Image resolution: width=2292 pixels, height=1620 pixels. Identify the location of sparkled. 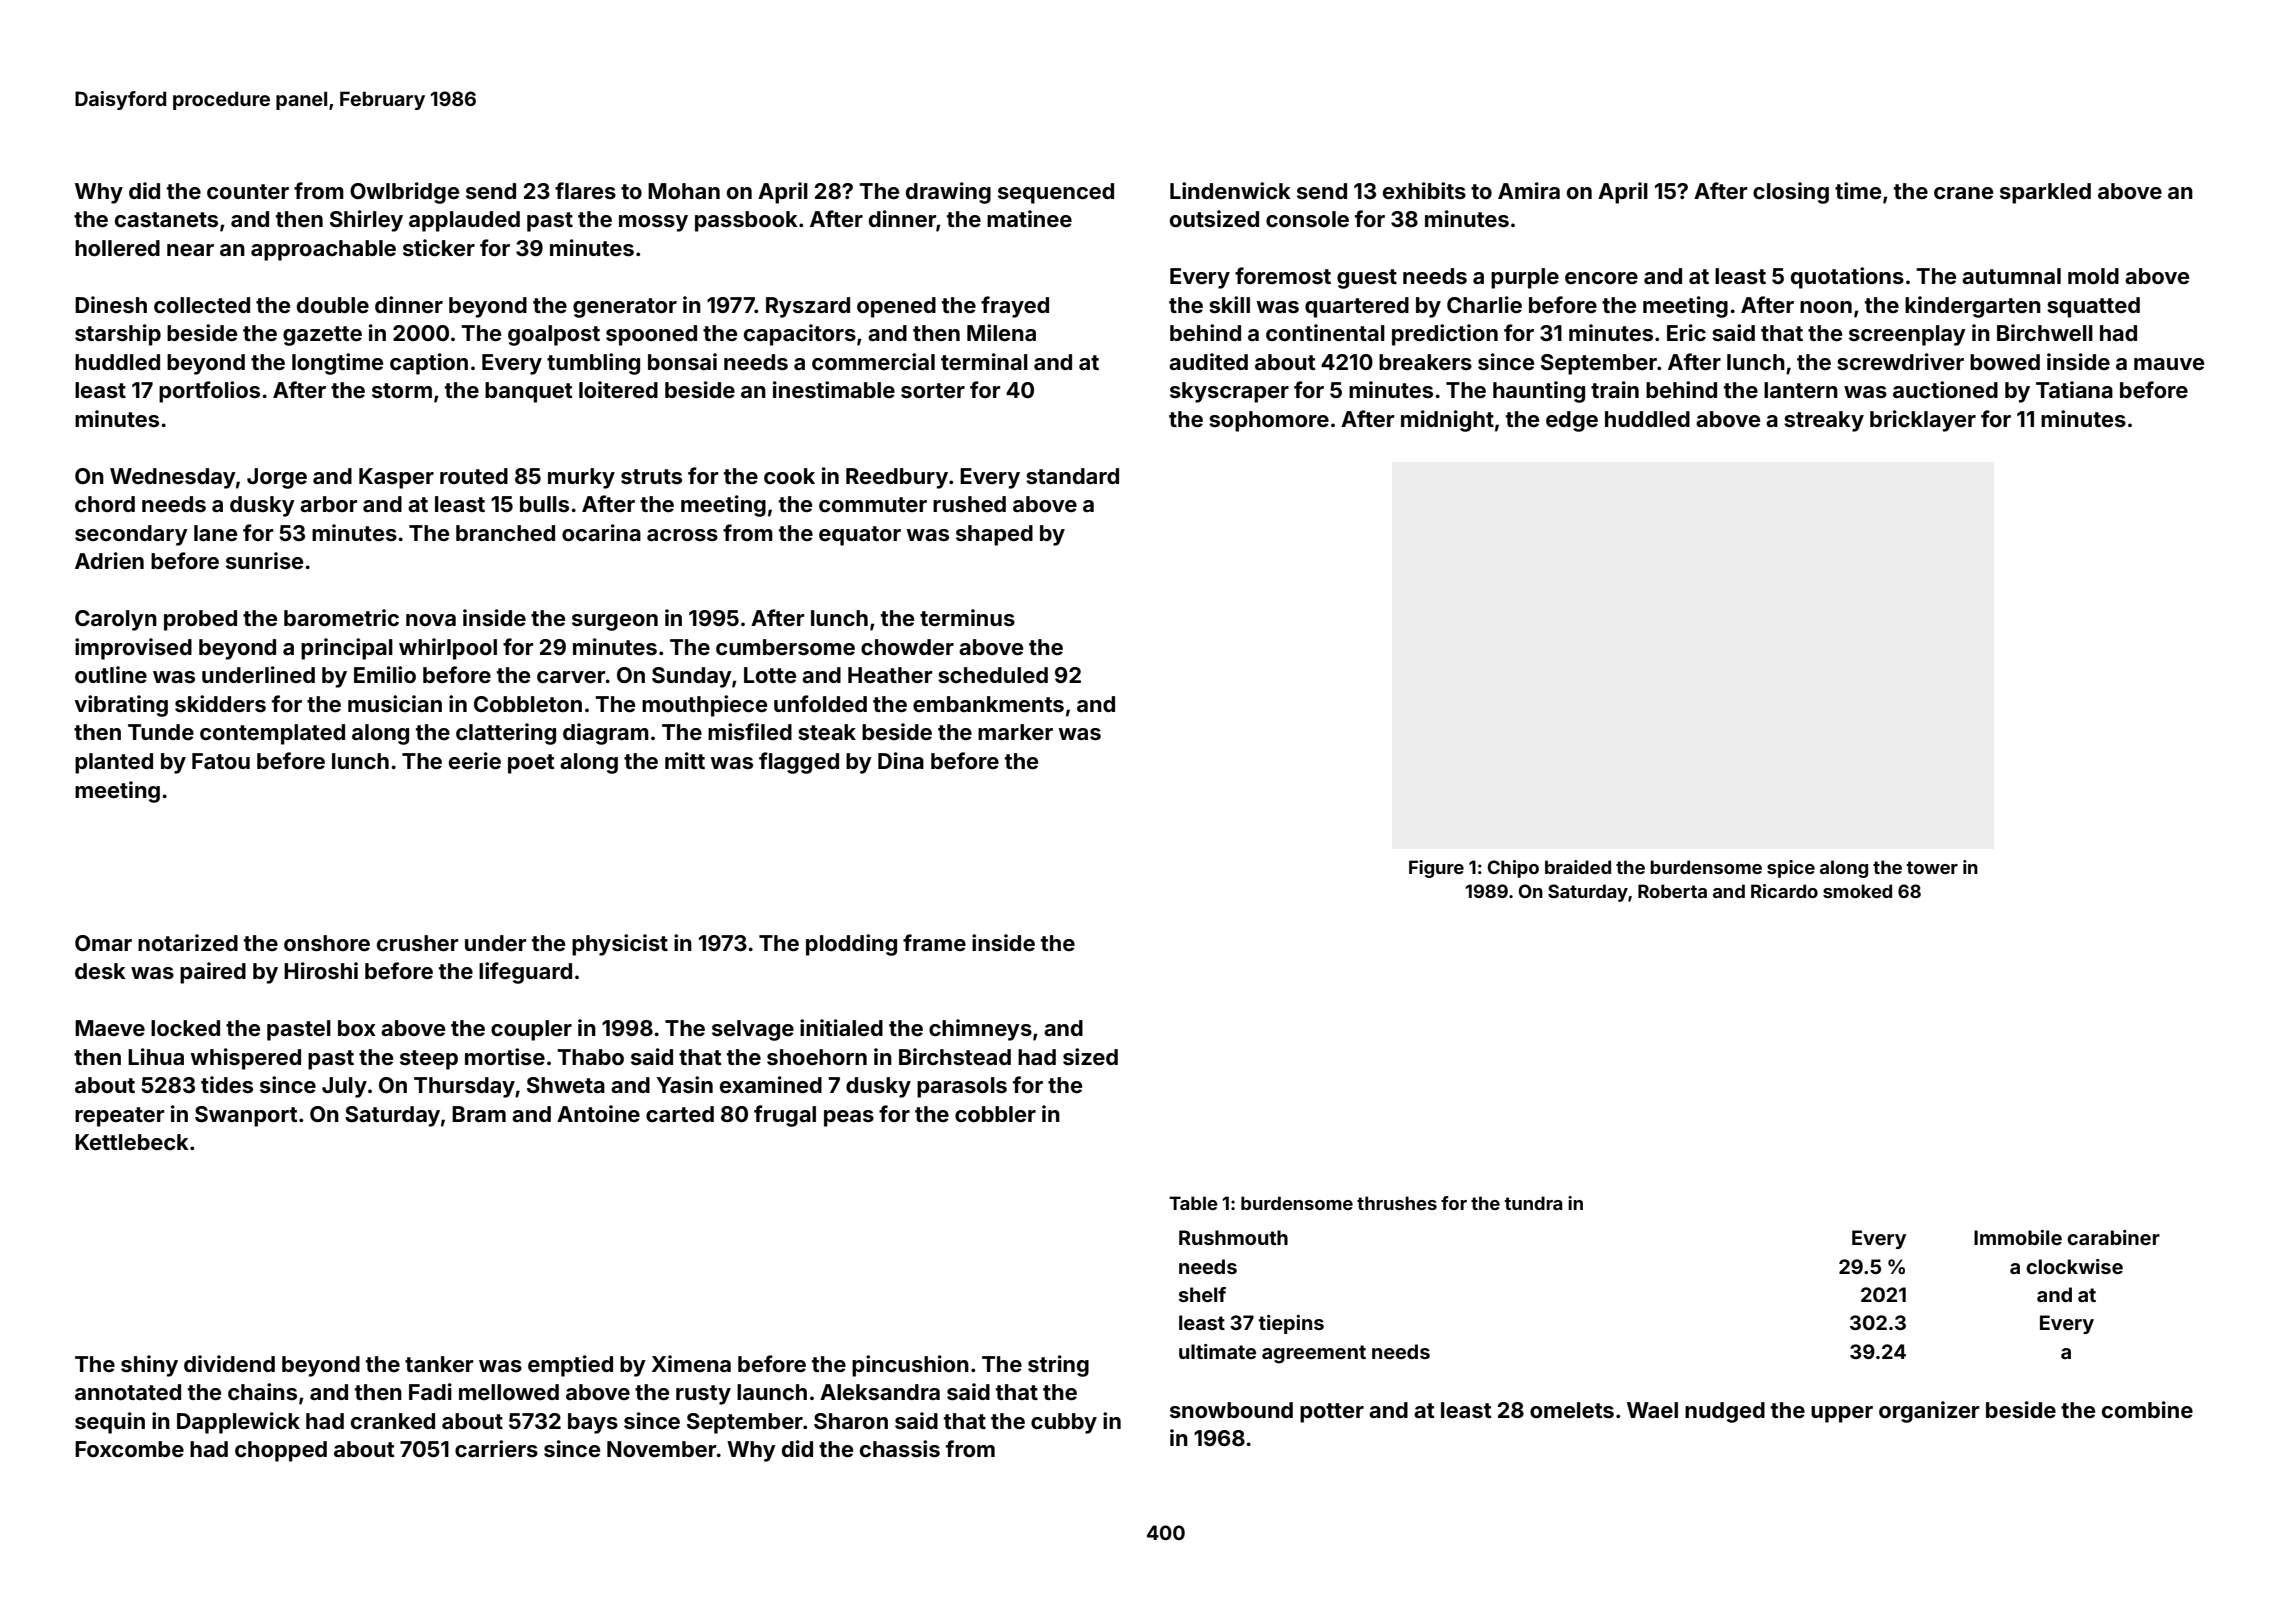
(2045, 193).
